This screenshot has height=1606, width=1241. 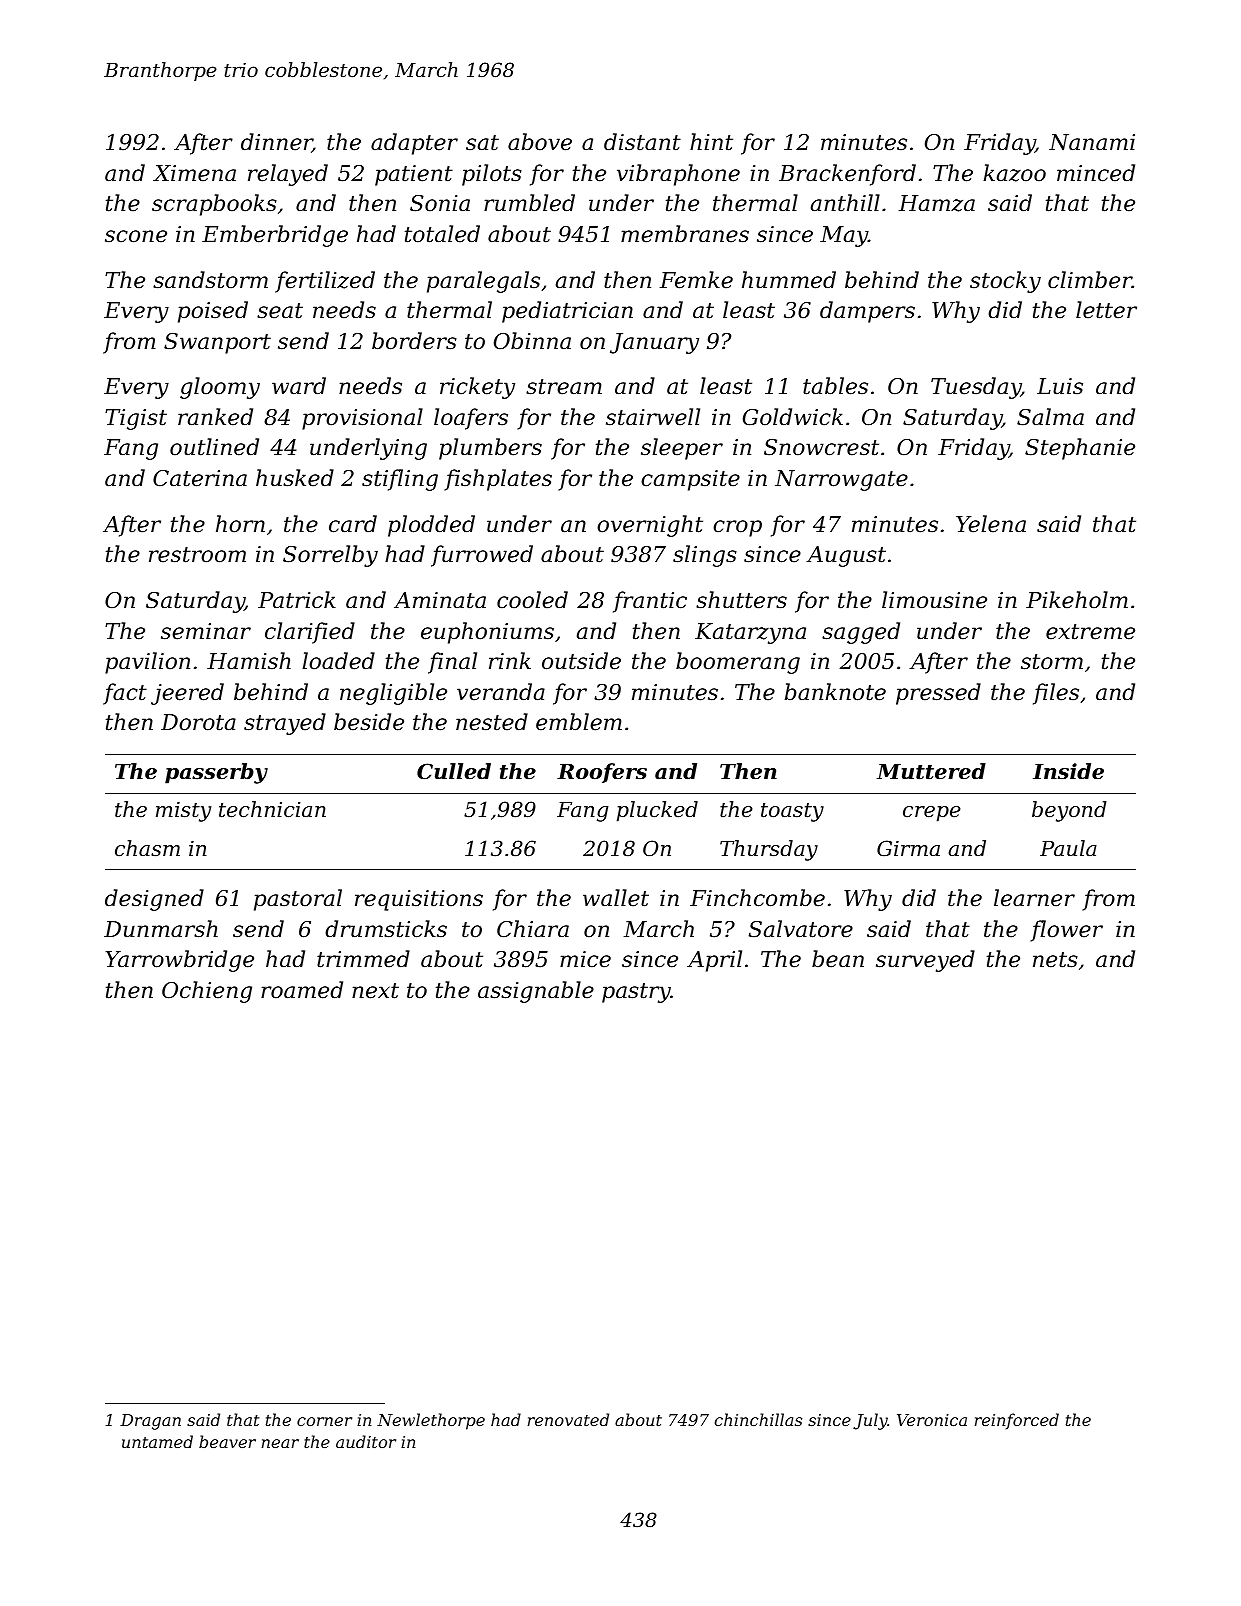 I want to click on chasm, so click(x=147, y=848).
